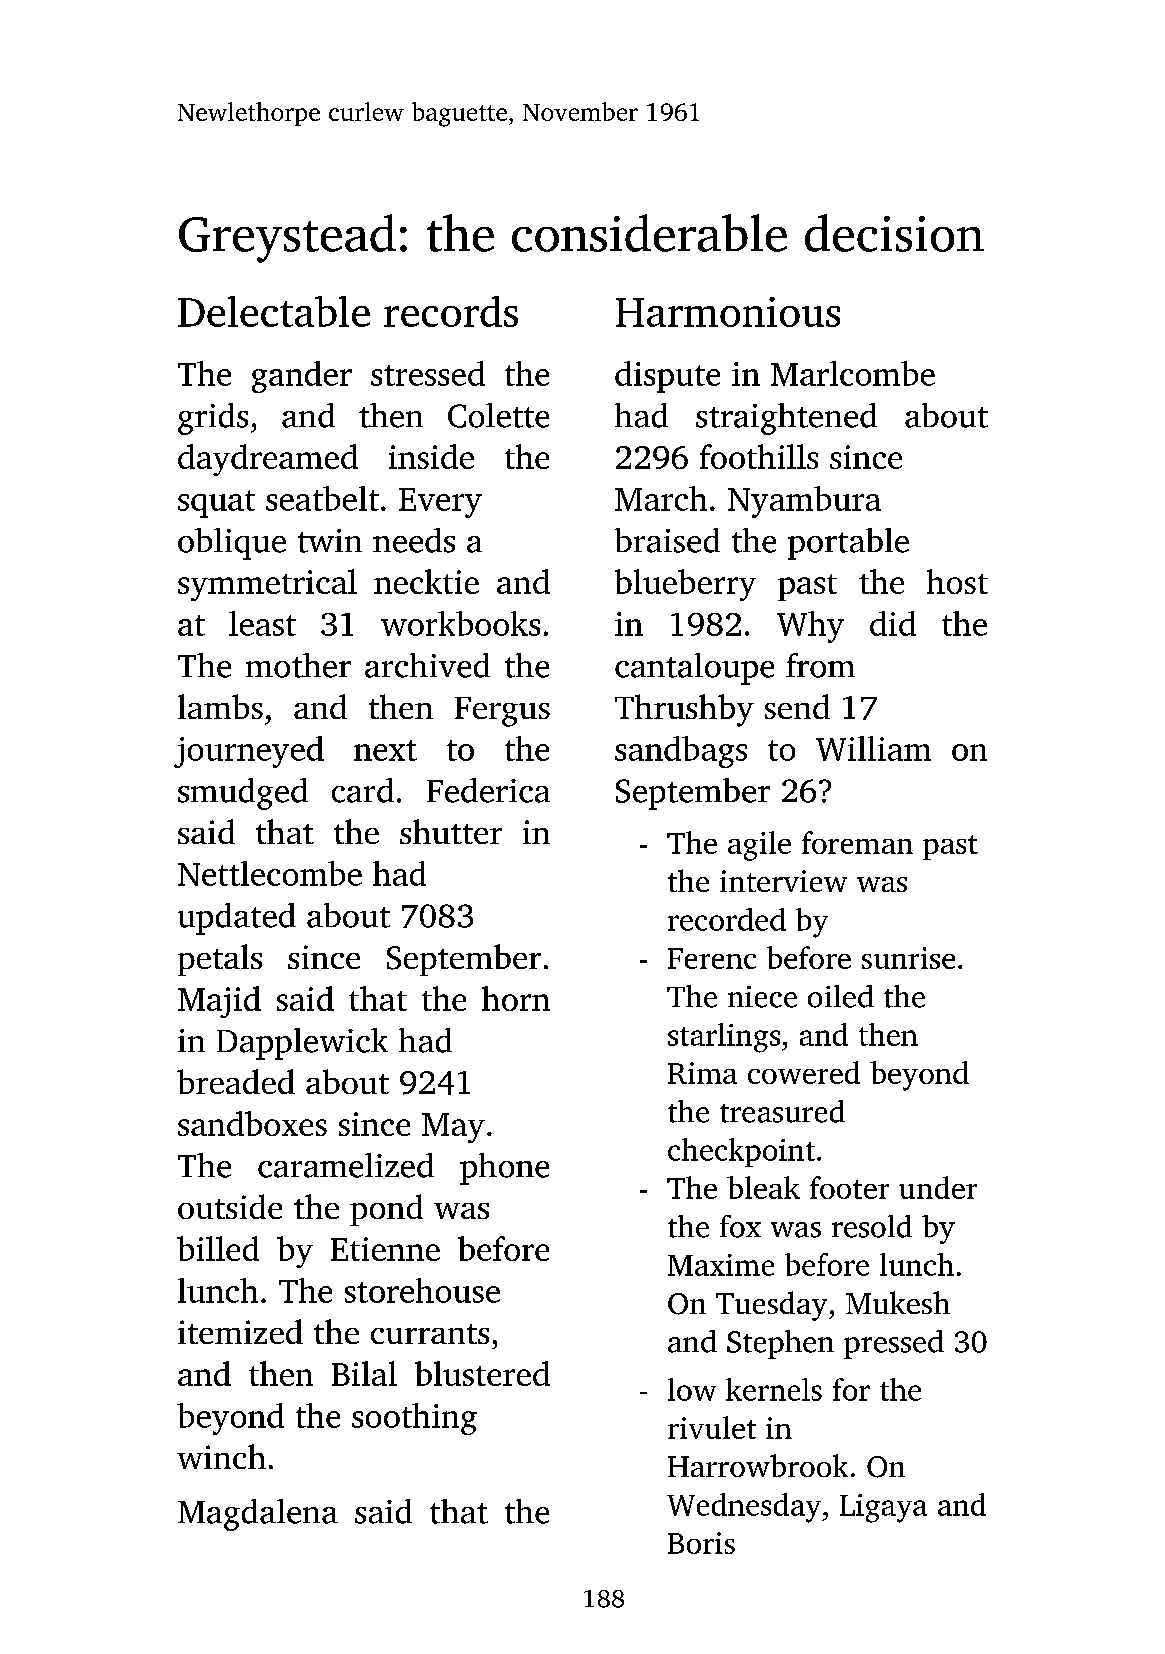  What do you see at coordinates (797, 706) in the screenshot?
I see `send` at bounding box center [797, 706].
